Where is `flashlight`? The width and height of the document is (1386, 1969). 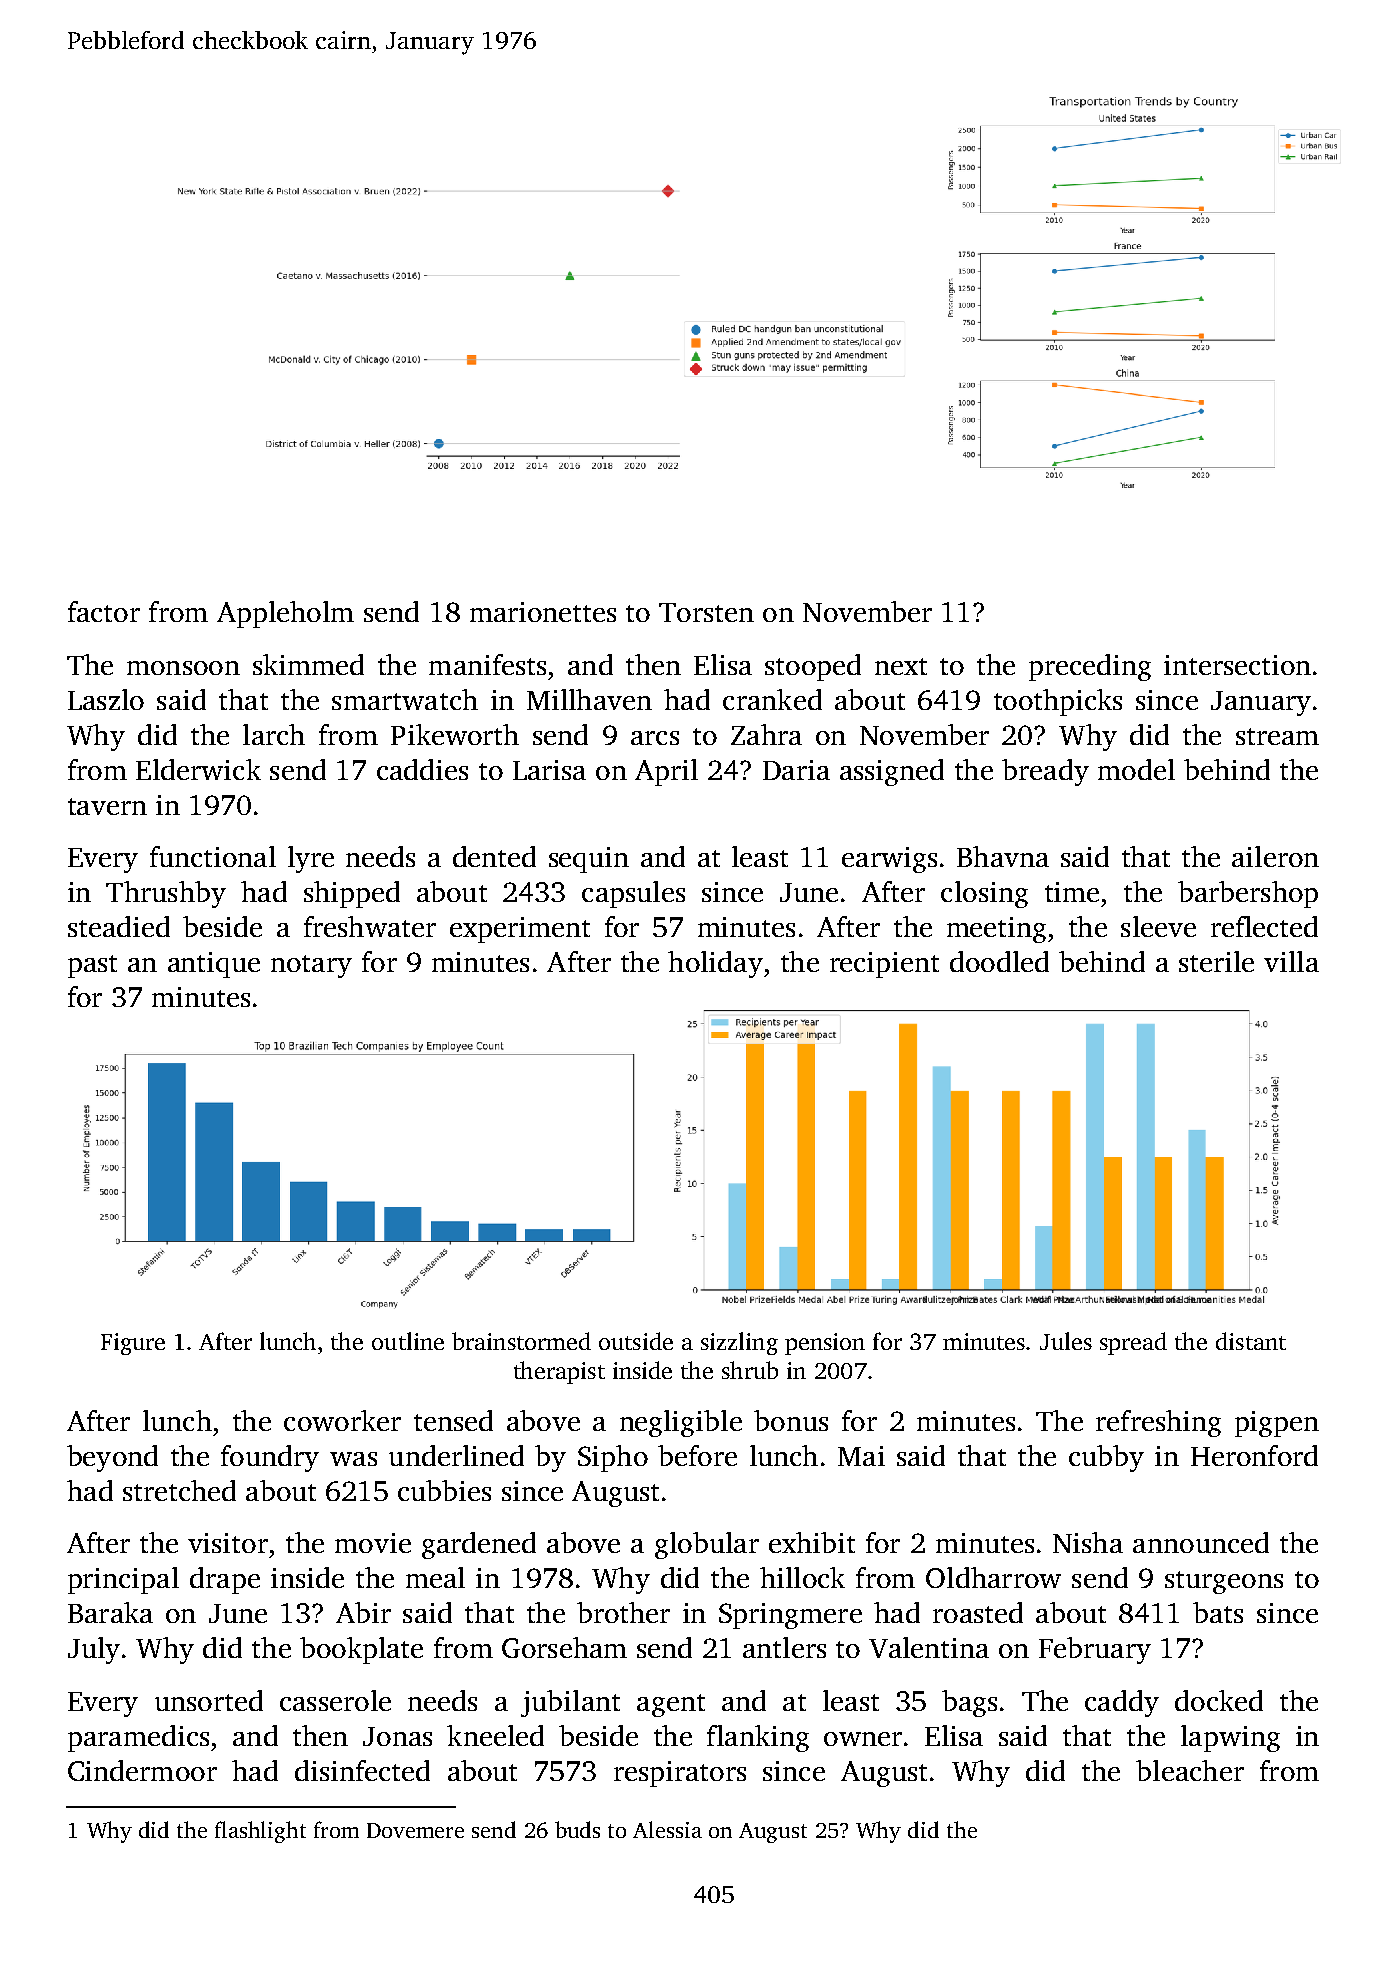
flashlight is located at coordinates (260, 1832).
